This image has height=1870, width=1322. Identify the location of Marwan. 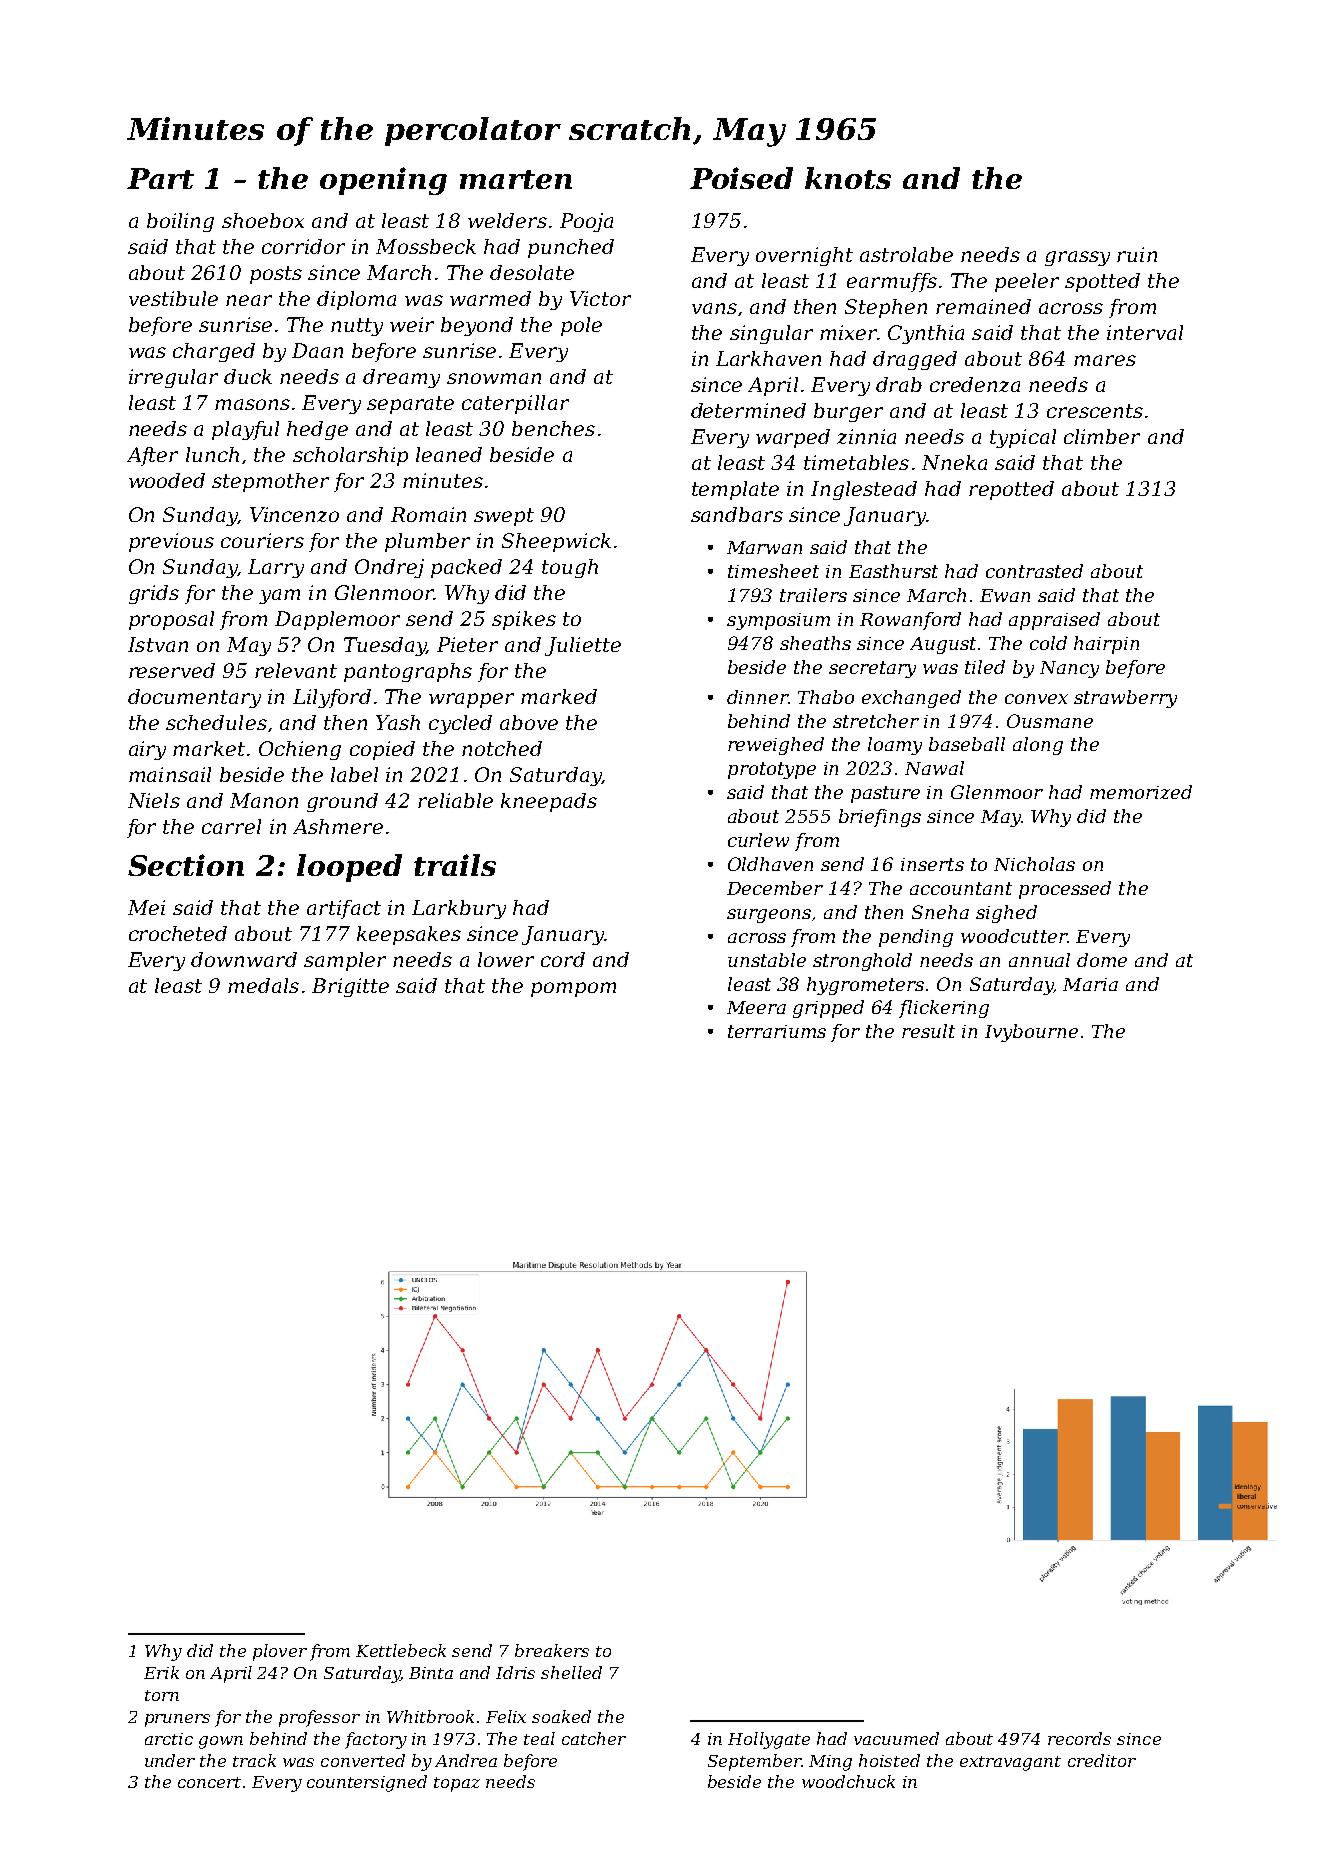
(764, 547).
